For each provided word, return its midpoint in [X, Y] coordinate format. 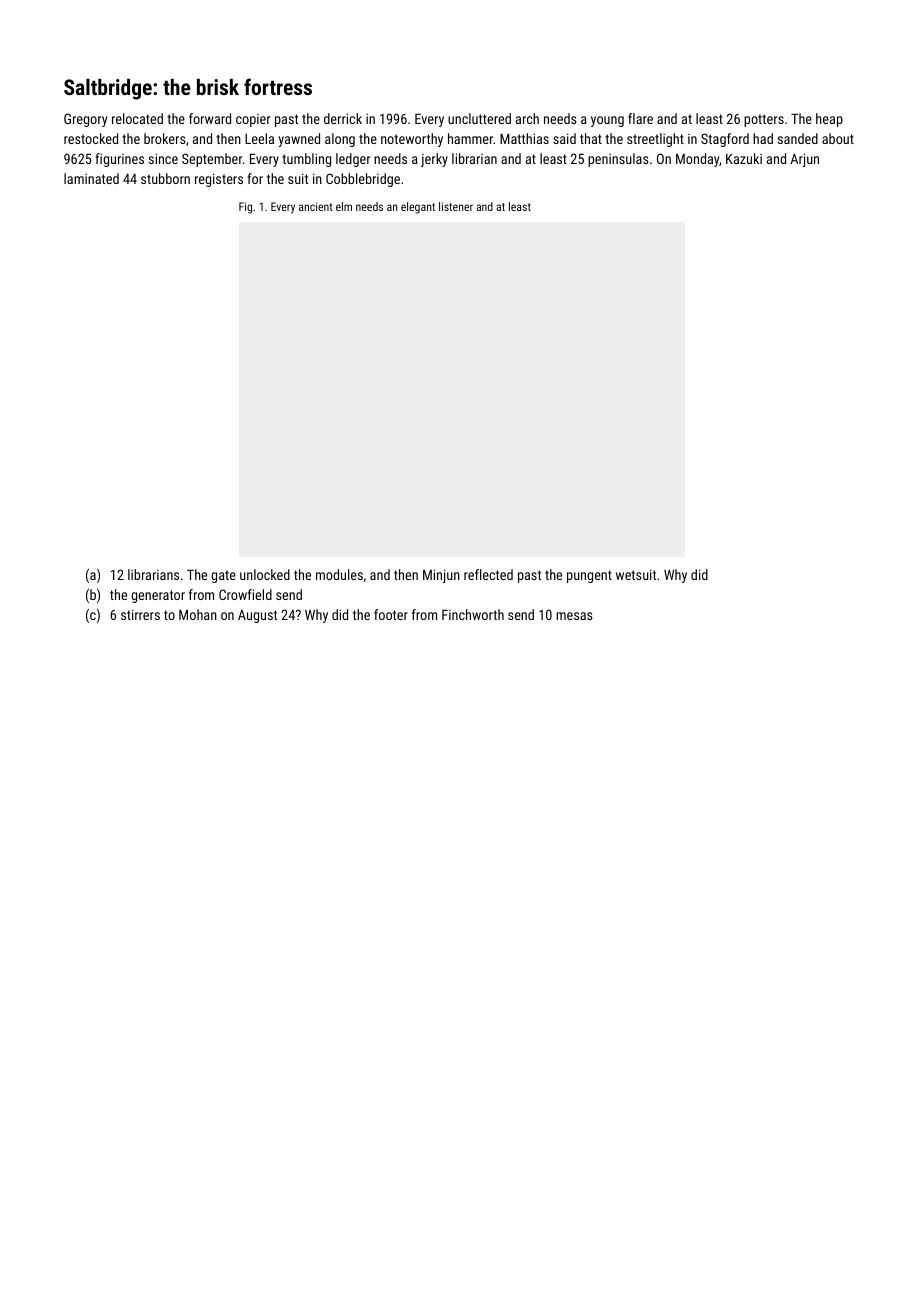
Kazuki [744, 158]
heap [829, 120]
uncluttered [479, 118]
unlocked [265, 574]
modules [339, 574]
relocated [137, 118]
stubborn [165, 178]
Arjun [804, 160]
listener [456, 206]
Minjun [441, 576]
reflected [488, 574]
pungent [589, 576]
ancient [316, 206]
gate [223, 576]
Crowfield [245, 594]
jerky [434, 160]
